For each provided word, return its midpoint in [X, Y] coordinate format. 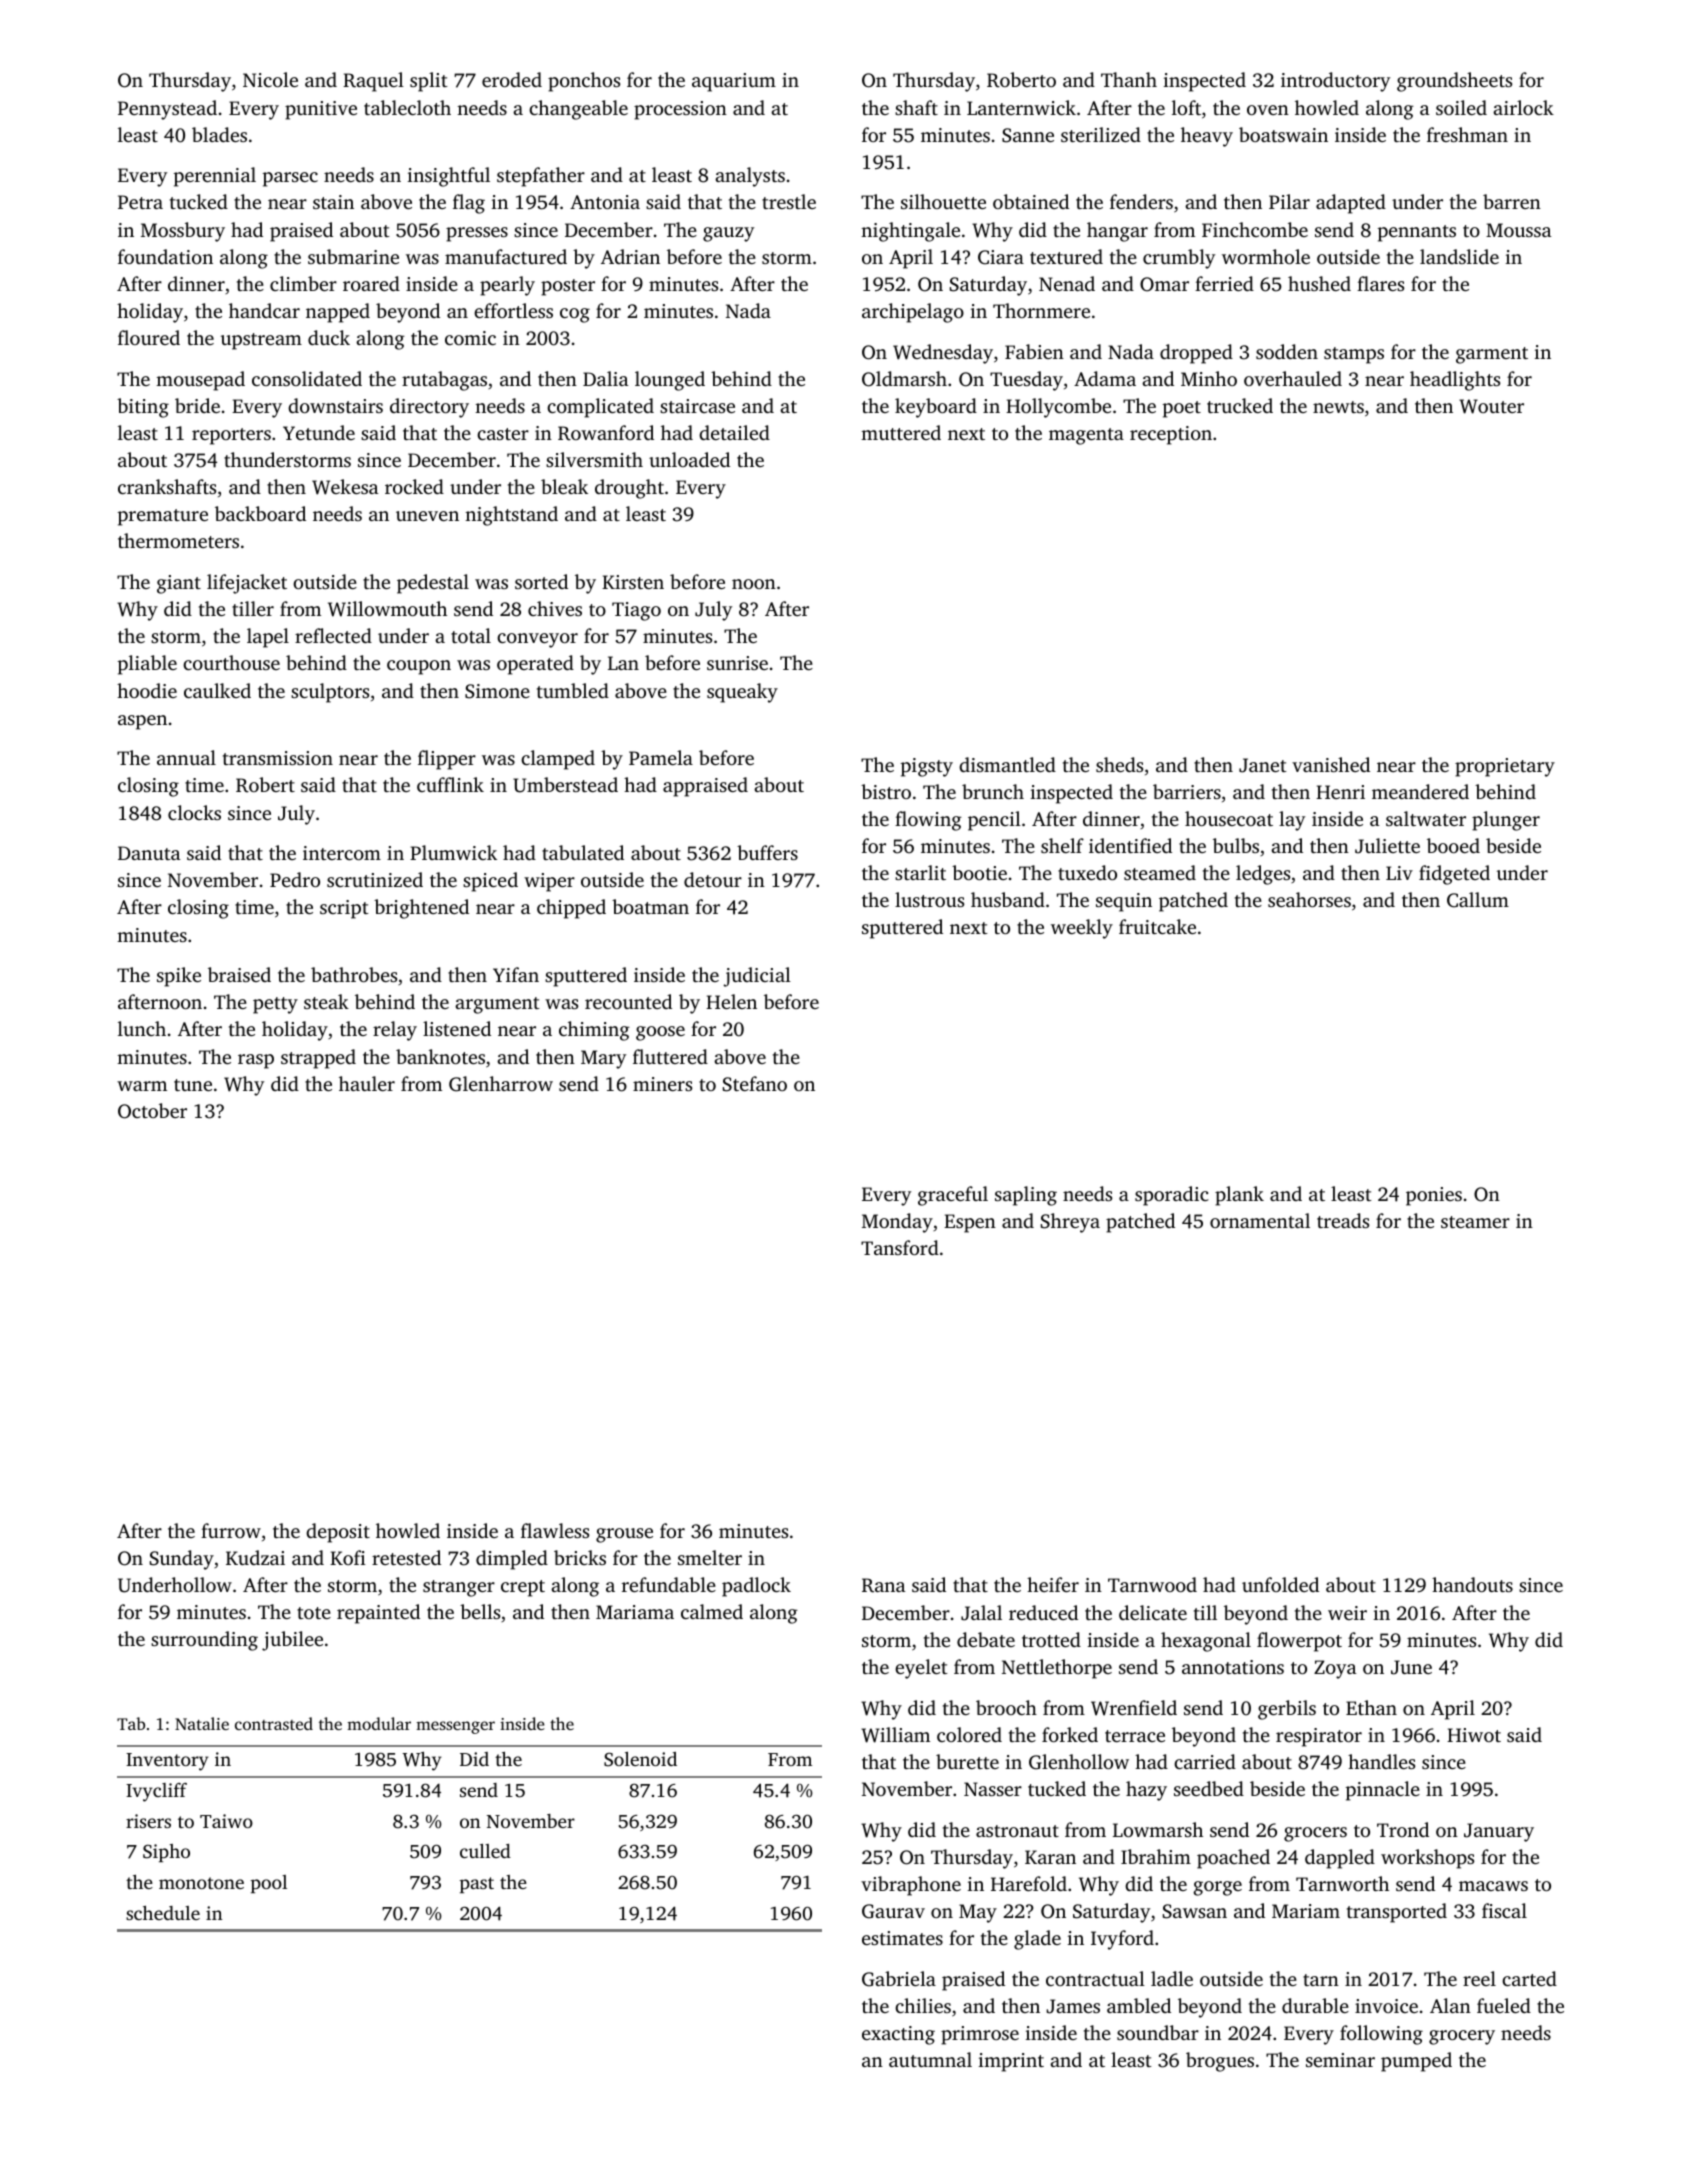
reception [1171, 435]
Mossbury [183, 232]
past [477, 1885]
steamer [1475, 1222]
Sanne [1028, 135]
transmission [278, 758]
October [152, 1111]
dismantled [1007, 764]
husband [1008, 899]
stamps [1354, 355]
